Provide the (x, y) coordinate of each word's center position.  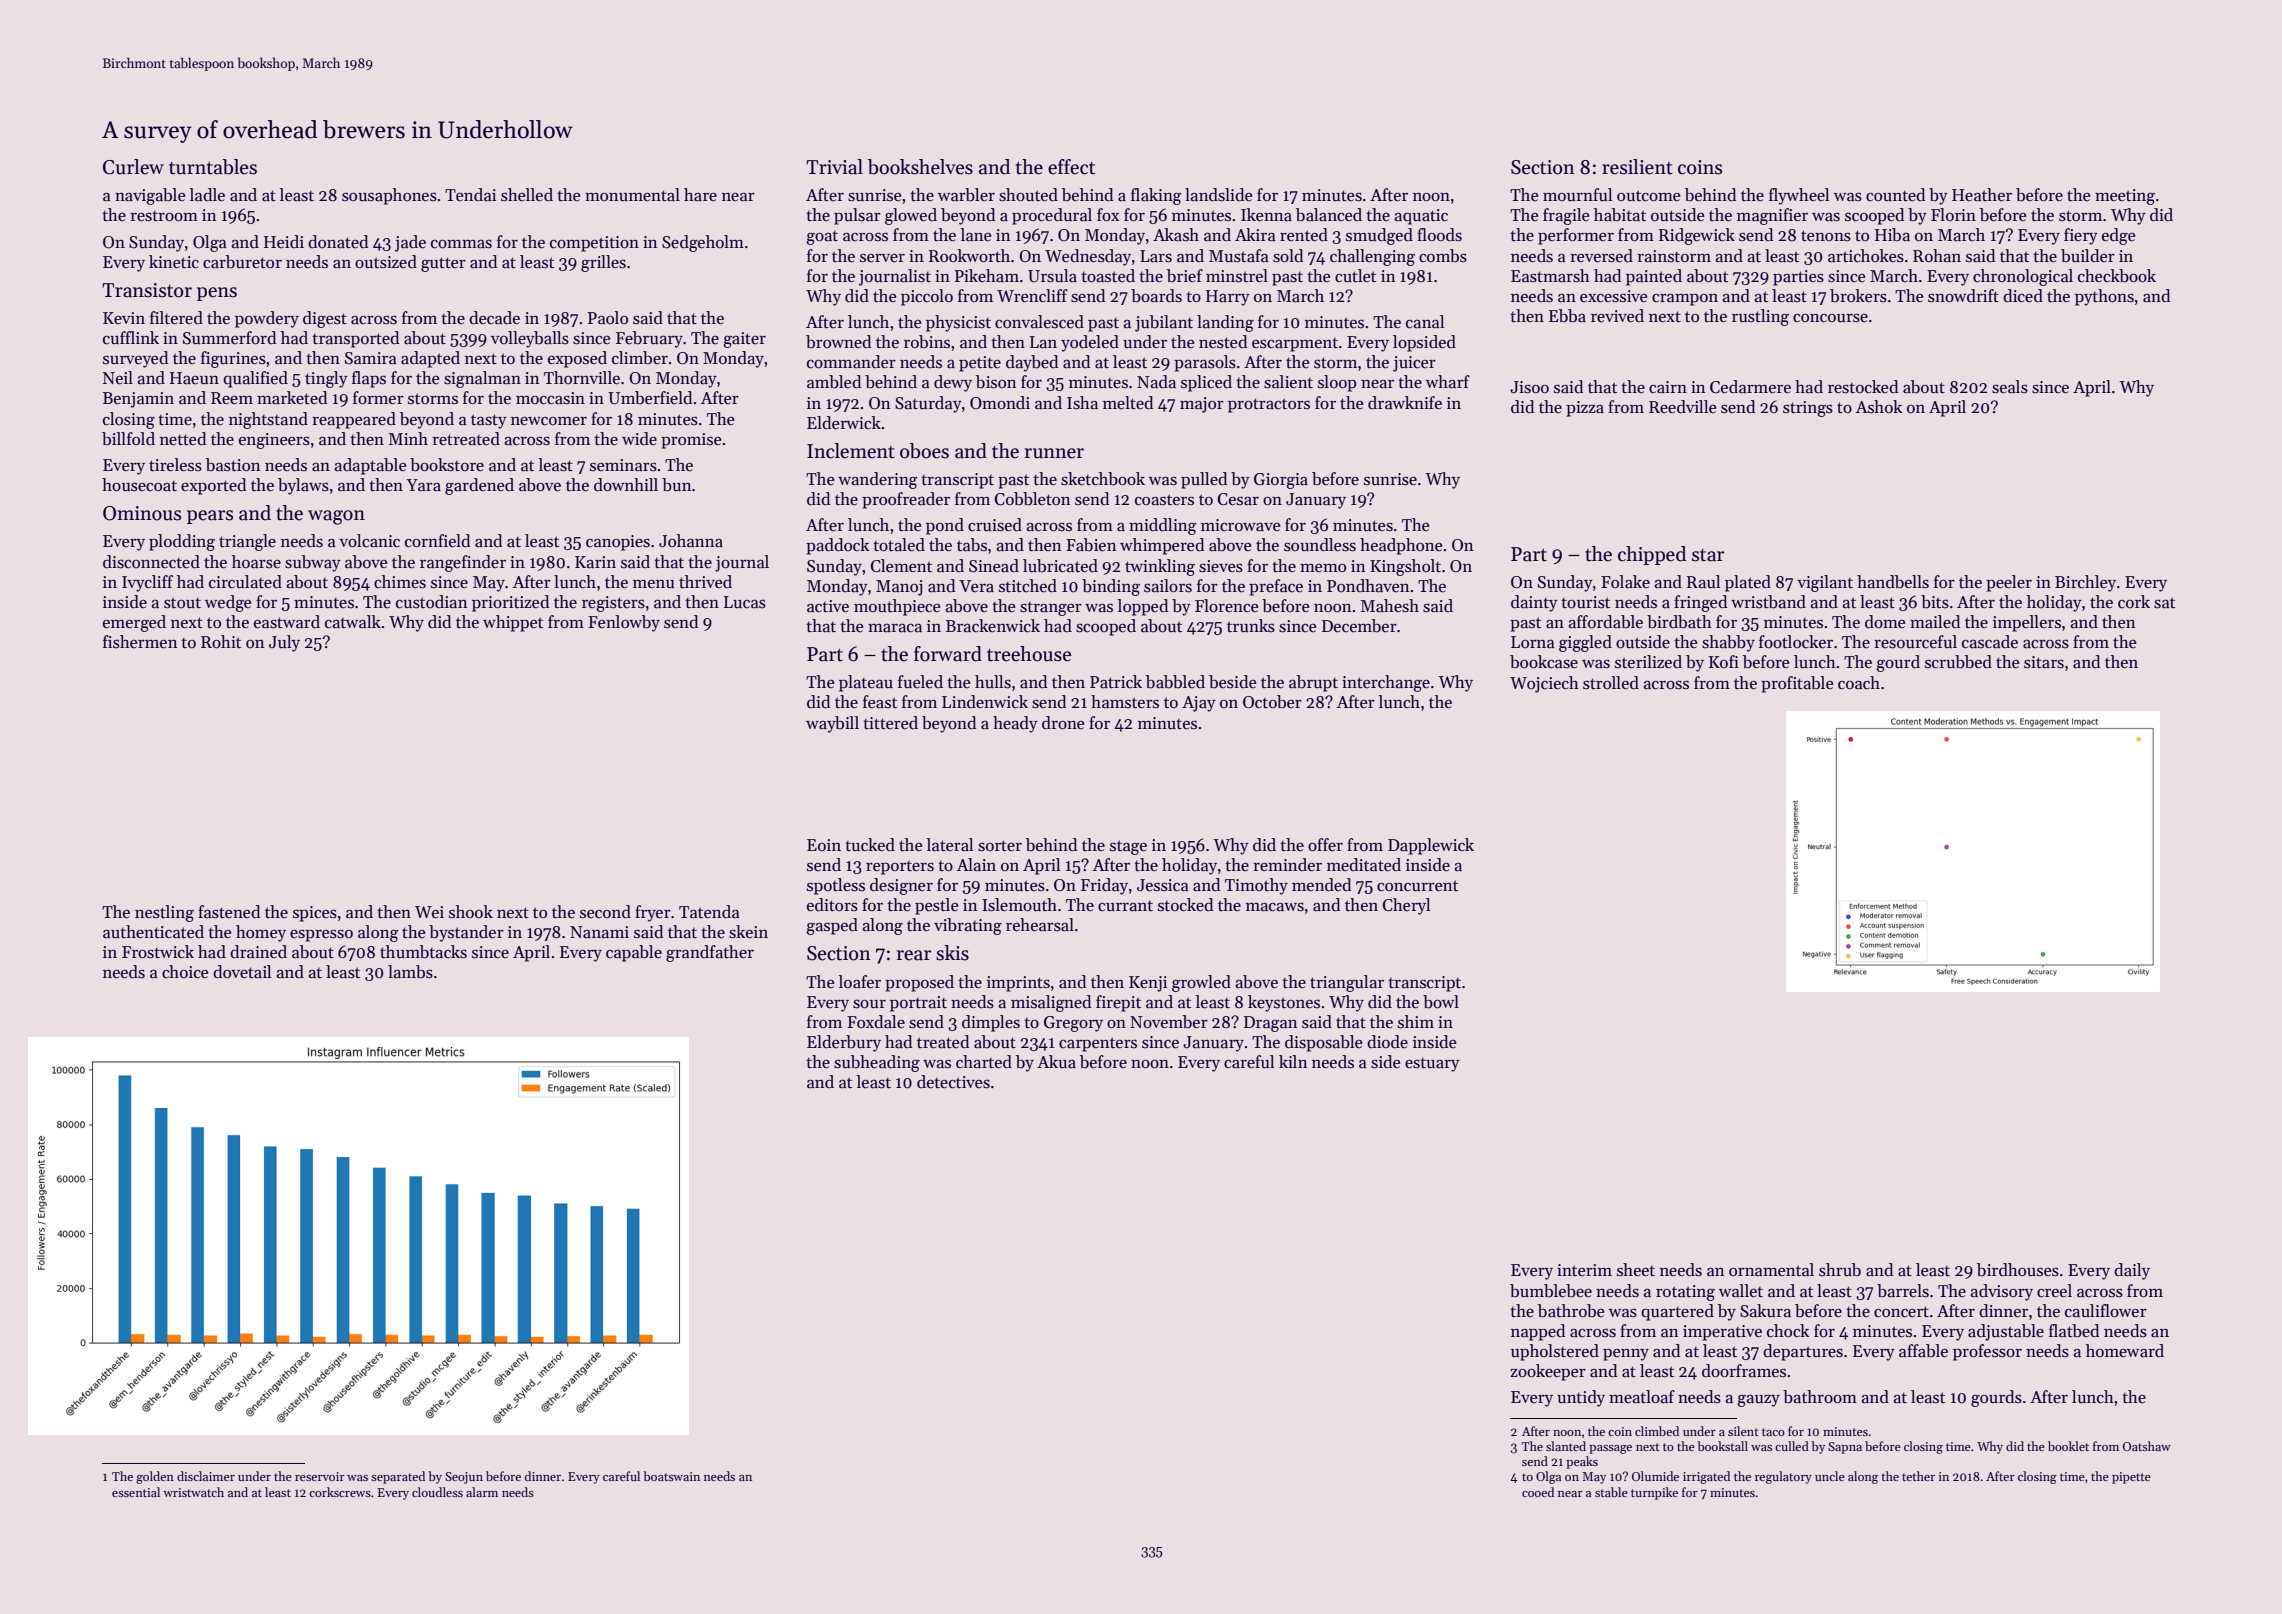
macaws (1275, 907)
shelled (527, 195)
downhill (626, 485)
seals (2010, 387)
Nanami (599, 932)
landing (1225, 323)
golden (155, 1477)
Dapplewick (1431, 846)
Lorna (1533, 642)
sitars (2044, 662)
